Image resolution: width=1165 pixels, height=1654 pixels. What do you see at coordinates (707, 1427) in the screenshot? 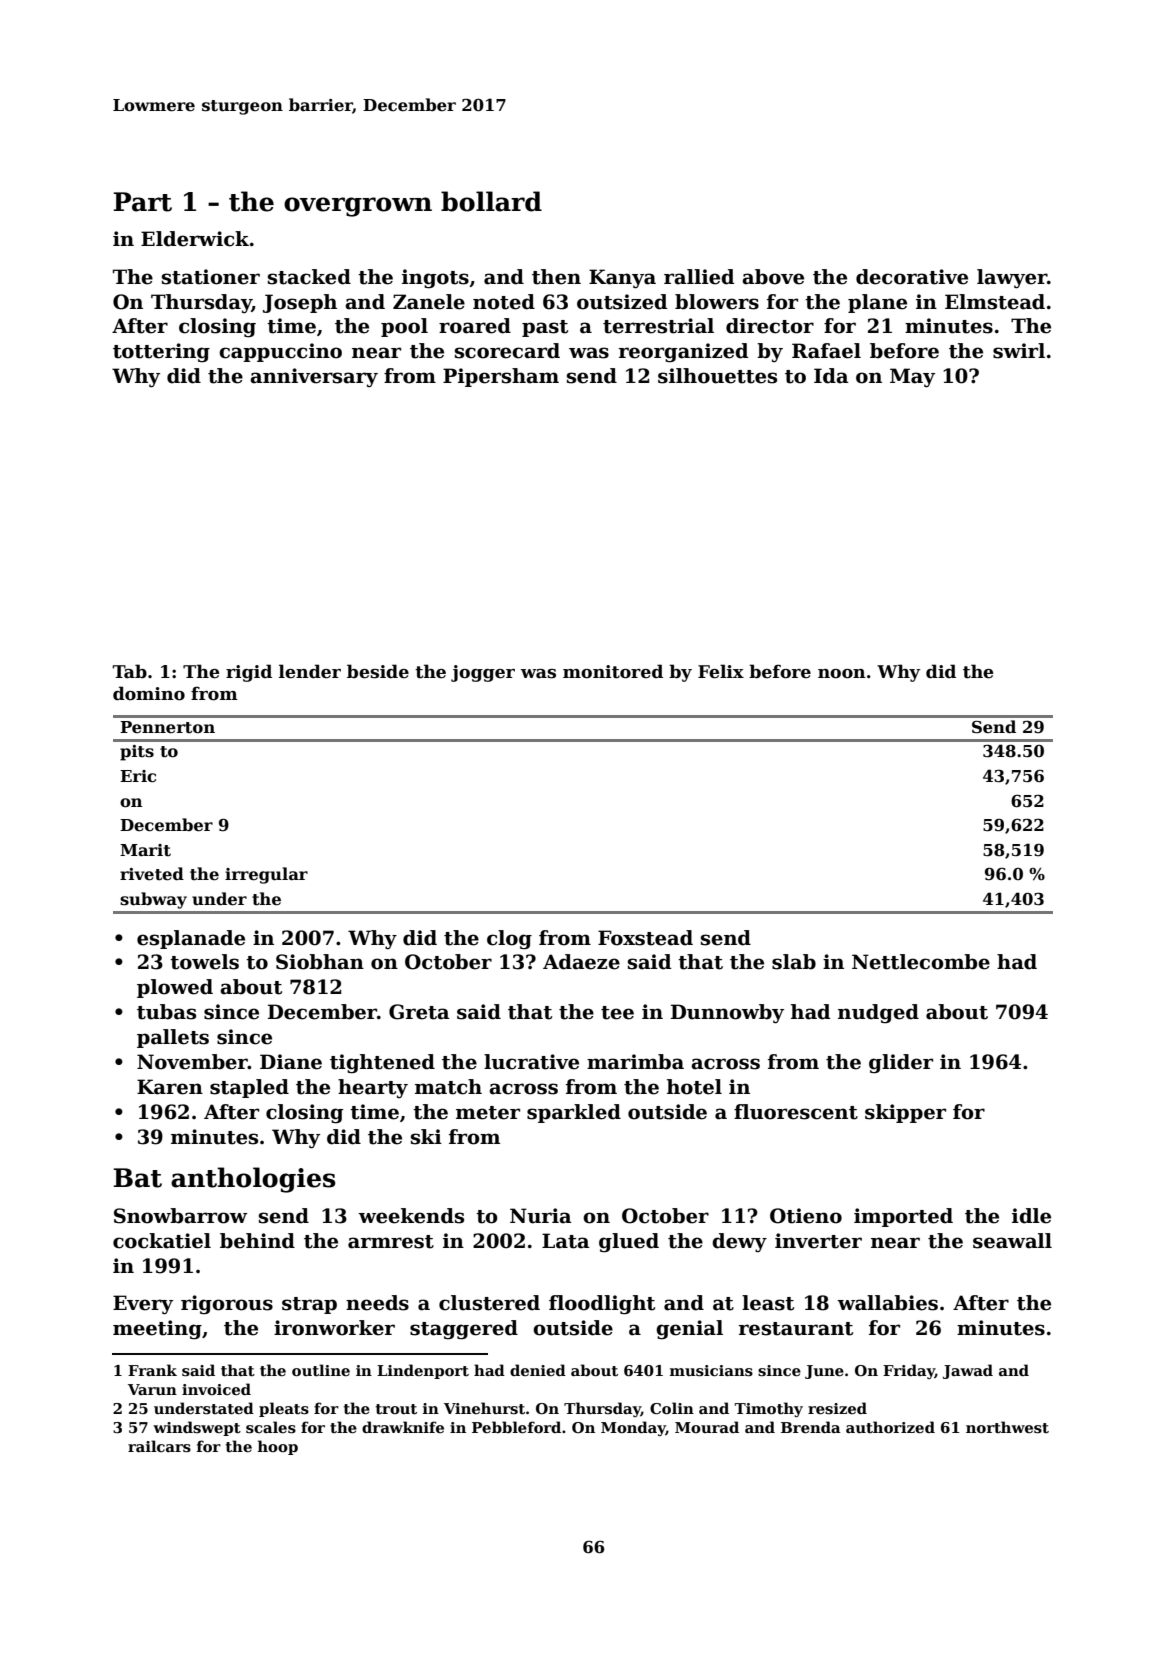
I see `Mourad` at bounding box center [707, 1427].
